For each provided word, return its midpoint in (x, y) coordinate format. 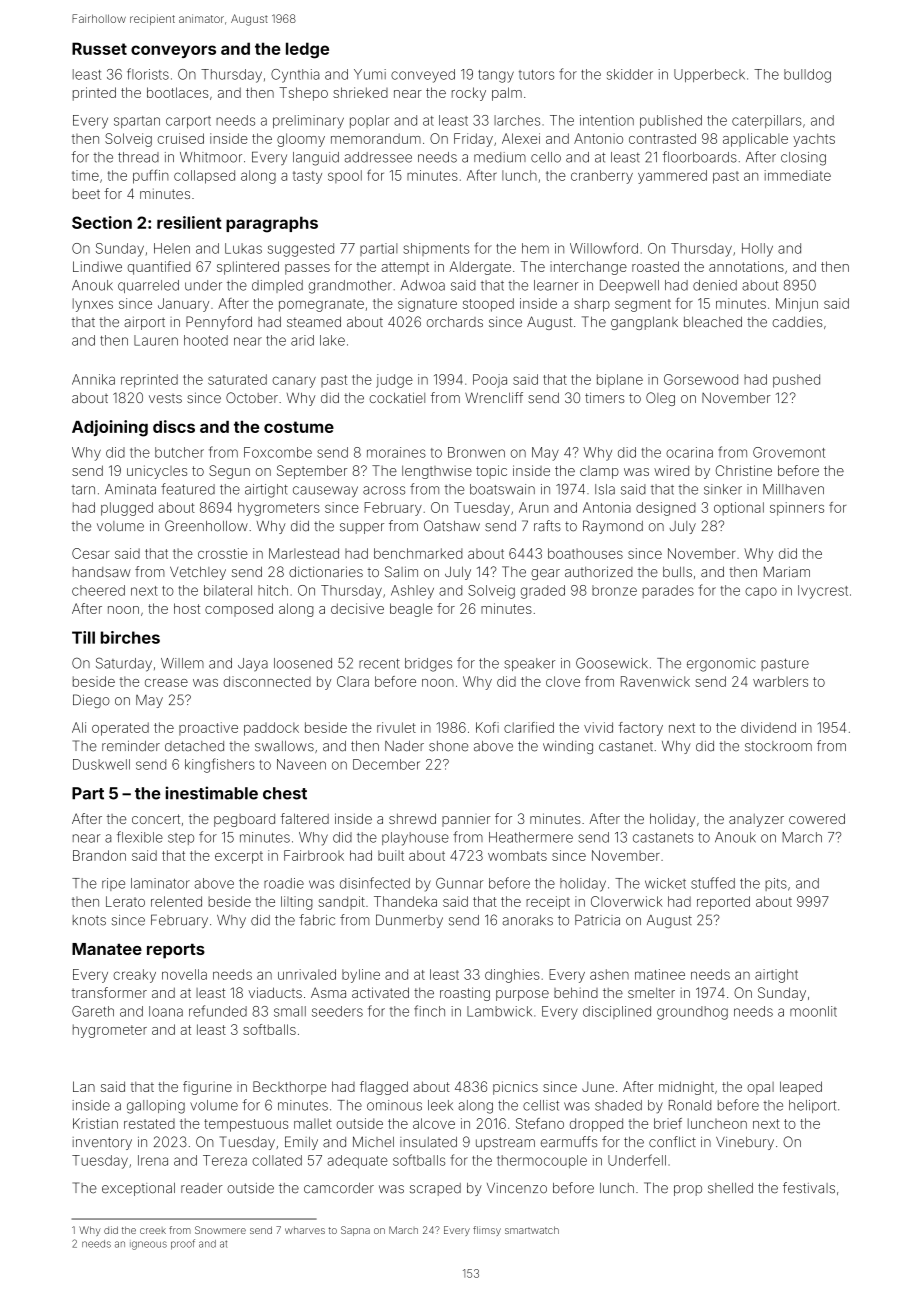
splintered (248, 268)
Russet (99, 48)
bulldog (807, 76)
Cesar (90, 553)
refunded (218, 1011)
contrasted (662, 138)
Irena (153, 1160)
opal (760, 1088)
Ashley (412, 592)
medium (500, 157)
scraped (435, 1189)
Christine (744, 470)
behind (576, 992)
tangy (496, 76)
